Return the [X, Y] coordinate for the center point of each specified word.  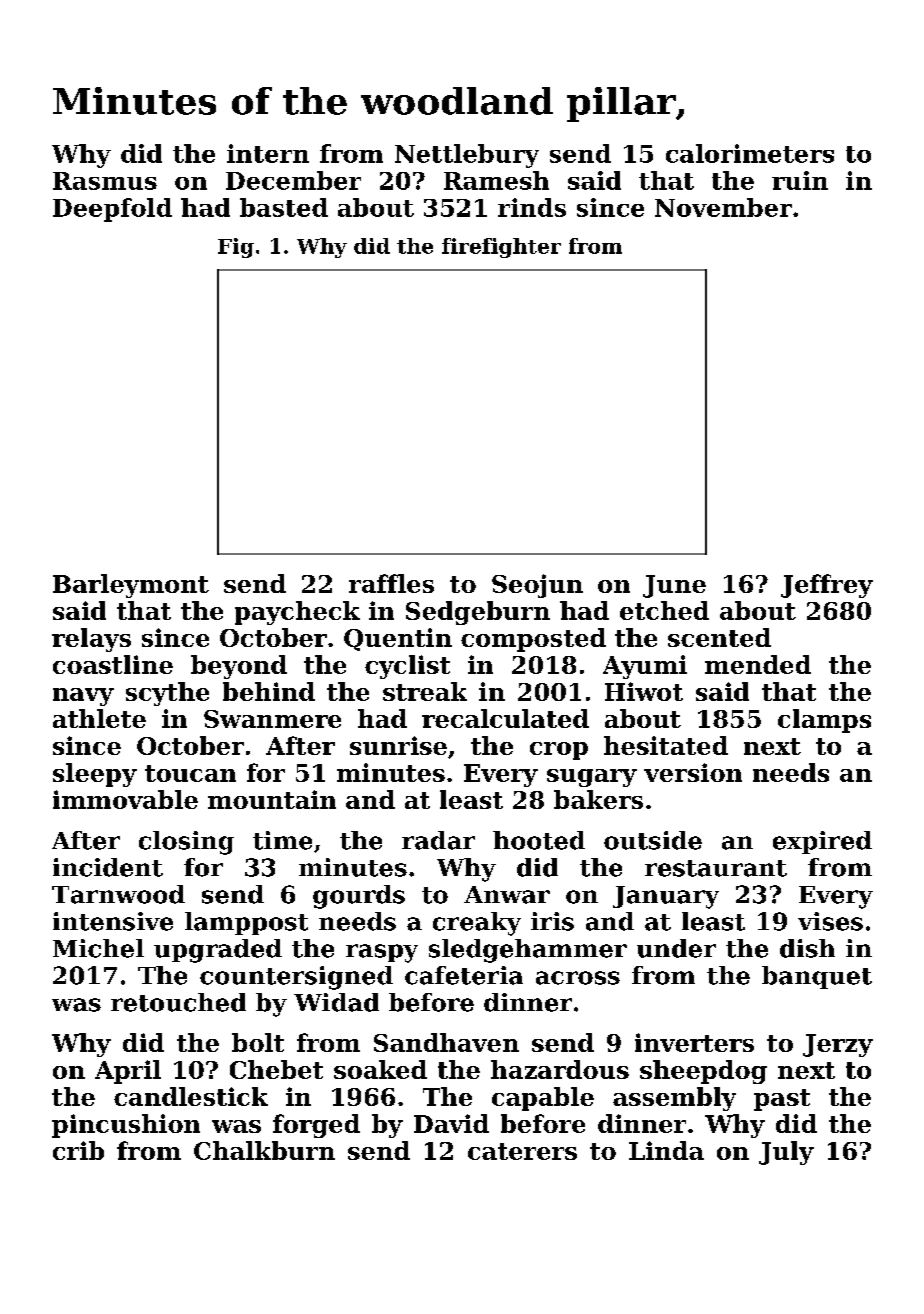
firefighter [501, 248]
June [674, 586]
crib [78, 1150]
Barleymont [131, 586]
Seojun [537, 586]
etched [664, 610]
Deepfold [112, 210]
